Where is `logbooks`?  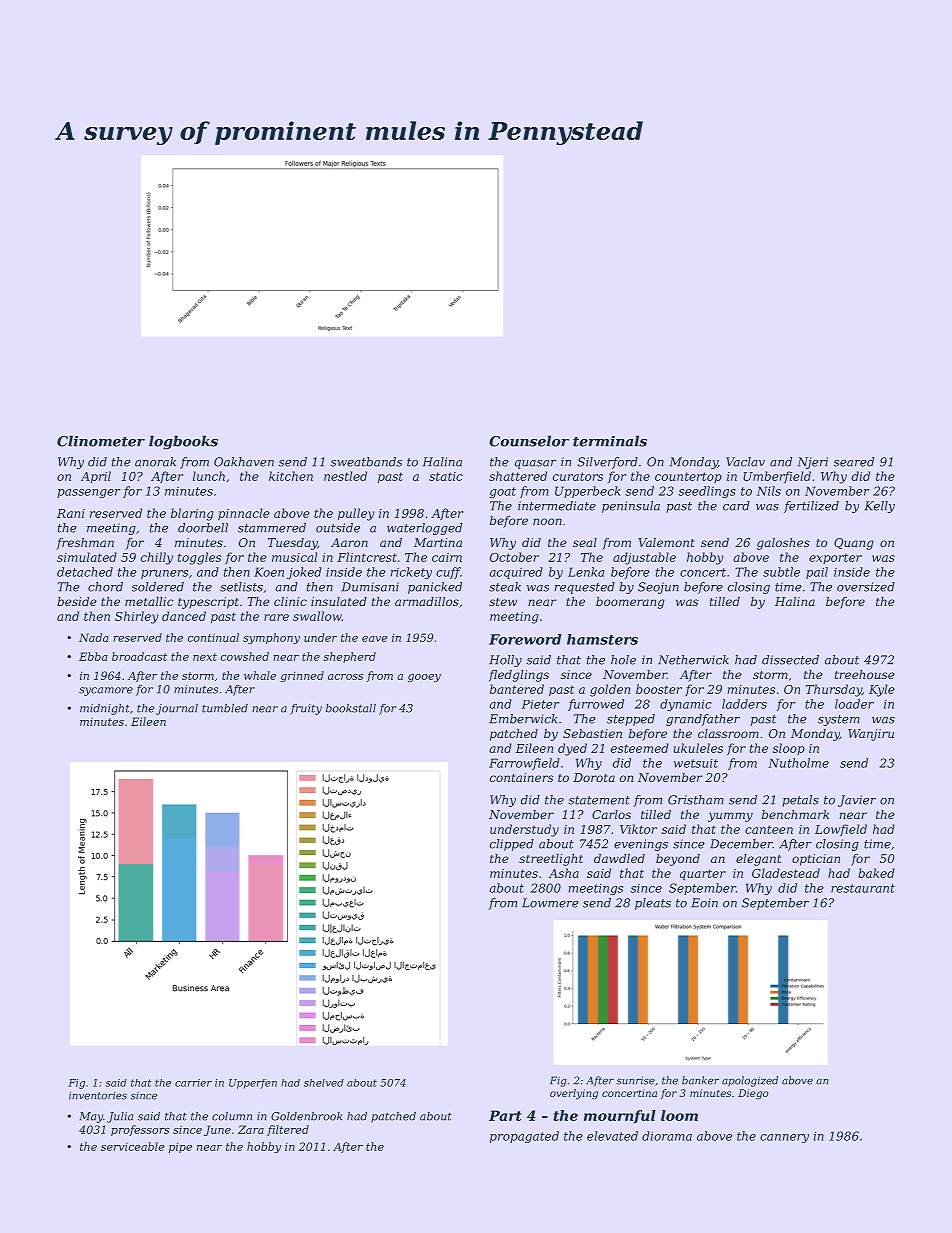 logbooks is located at coordinates (183, 442).
